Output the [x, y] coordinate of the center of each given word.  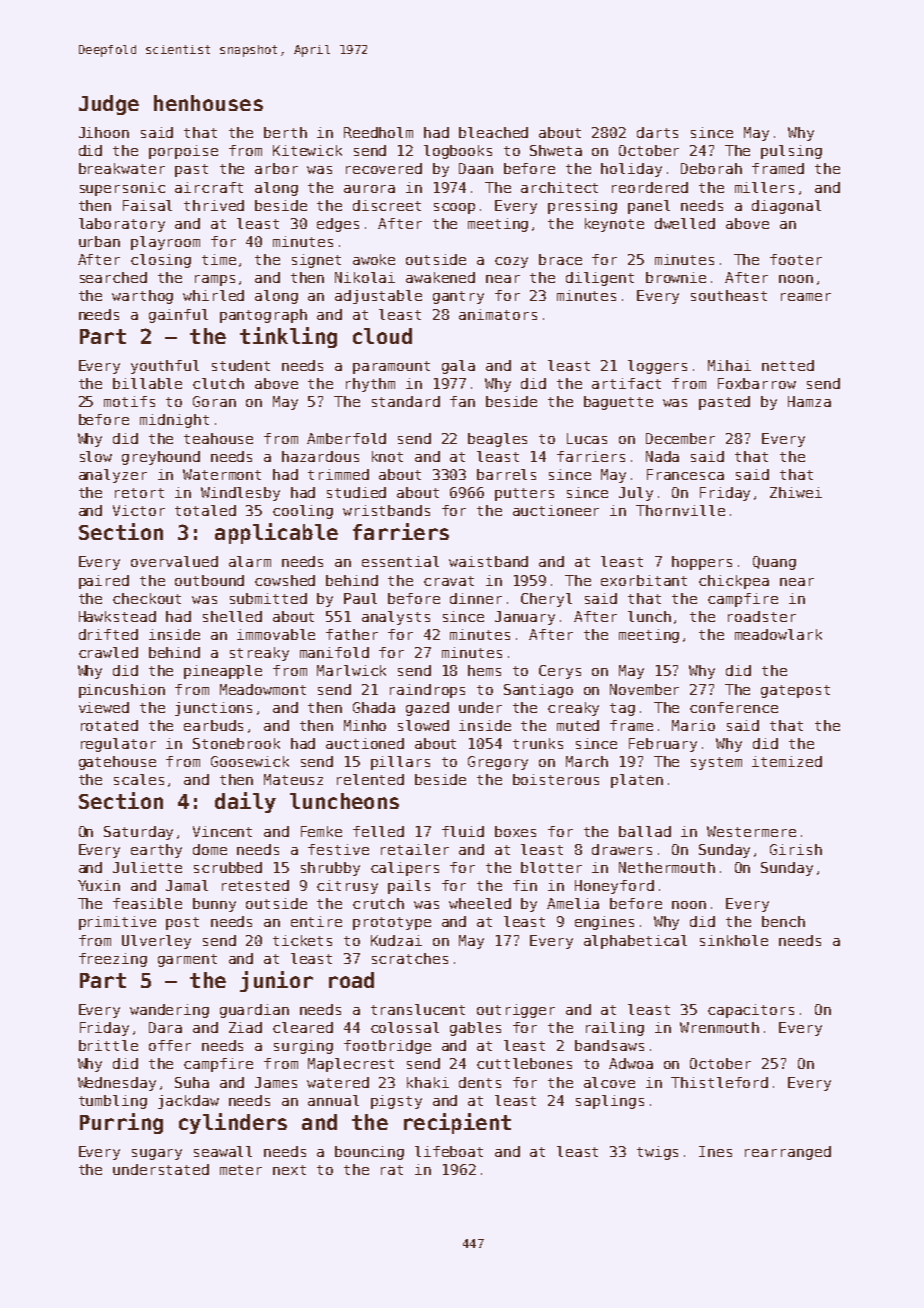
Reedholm [378, 132]
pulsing [791, 152]
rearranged [788, 1153]
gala [458, 367]
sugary [157, 1154]
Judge [109, 105]
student [241, 365]
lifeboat [449, 1151]
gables [475, 1029]
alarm [250, 561]
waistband [488, 561]
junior [276, 981]
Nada [662, 456]
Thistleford [719, 1082]
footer [796, 259]
